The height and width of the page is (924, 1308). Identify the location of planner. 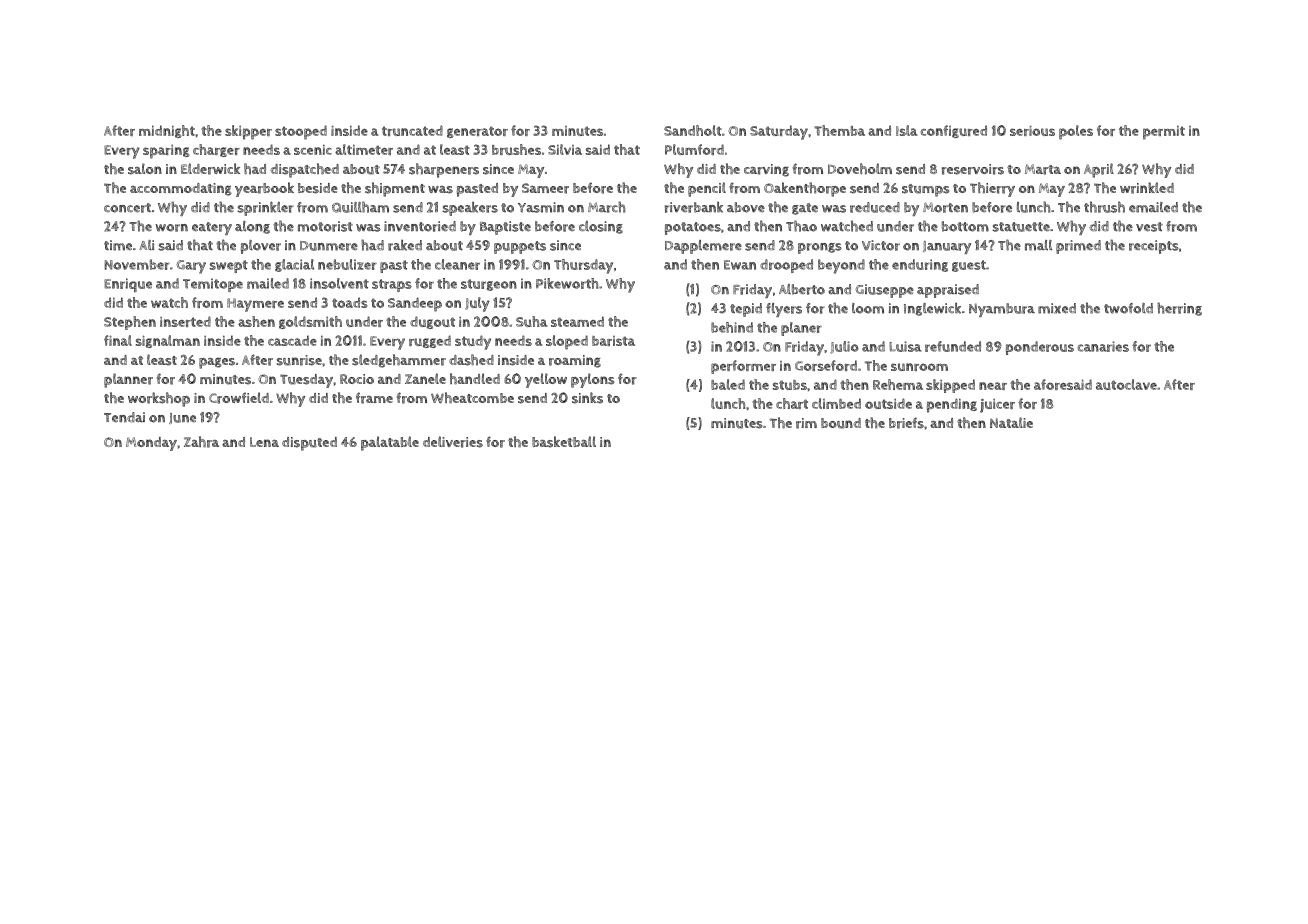
(128, 380).
